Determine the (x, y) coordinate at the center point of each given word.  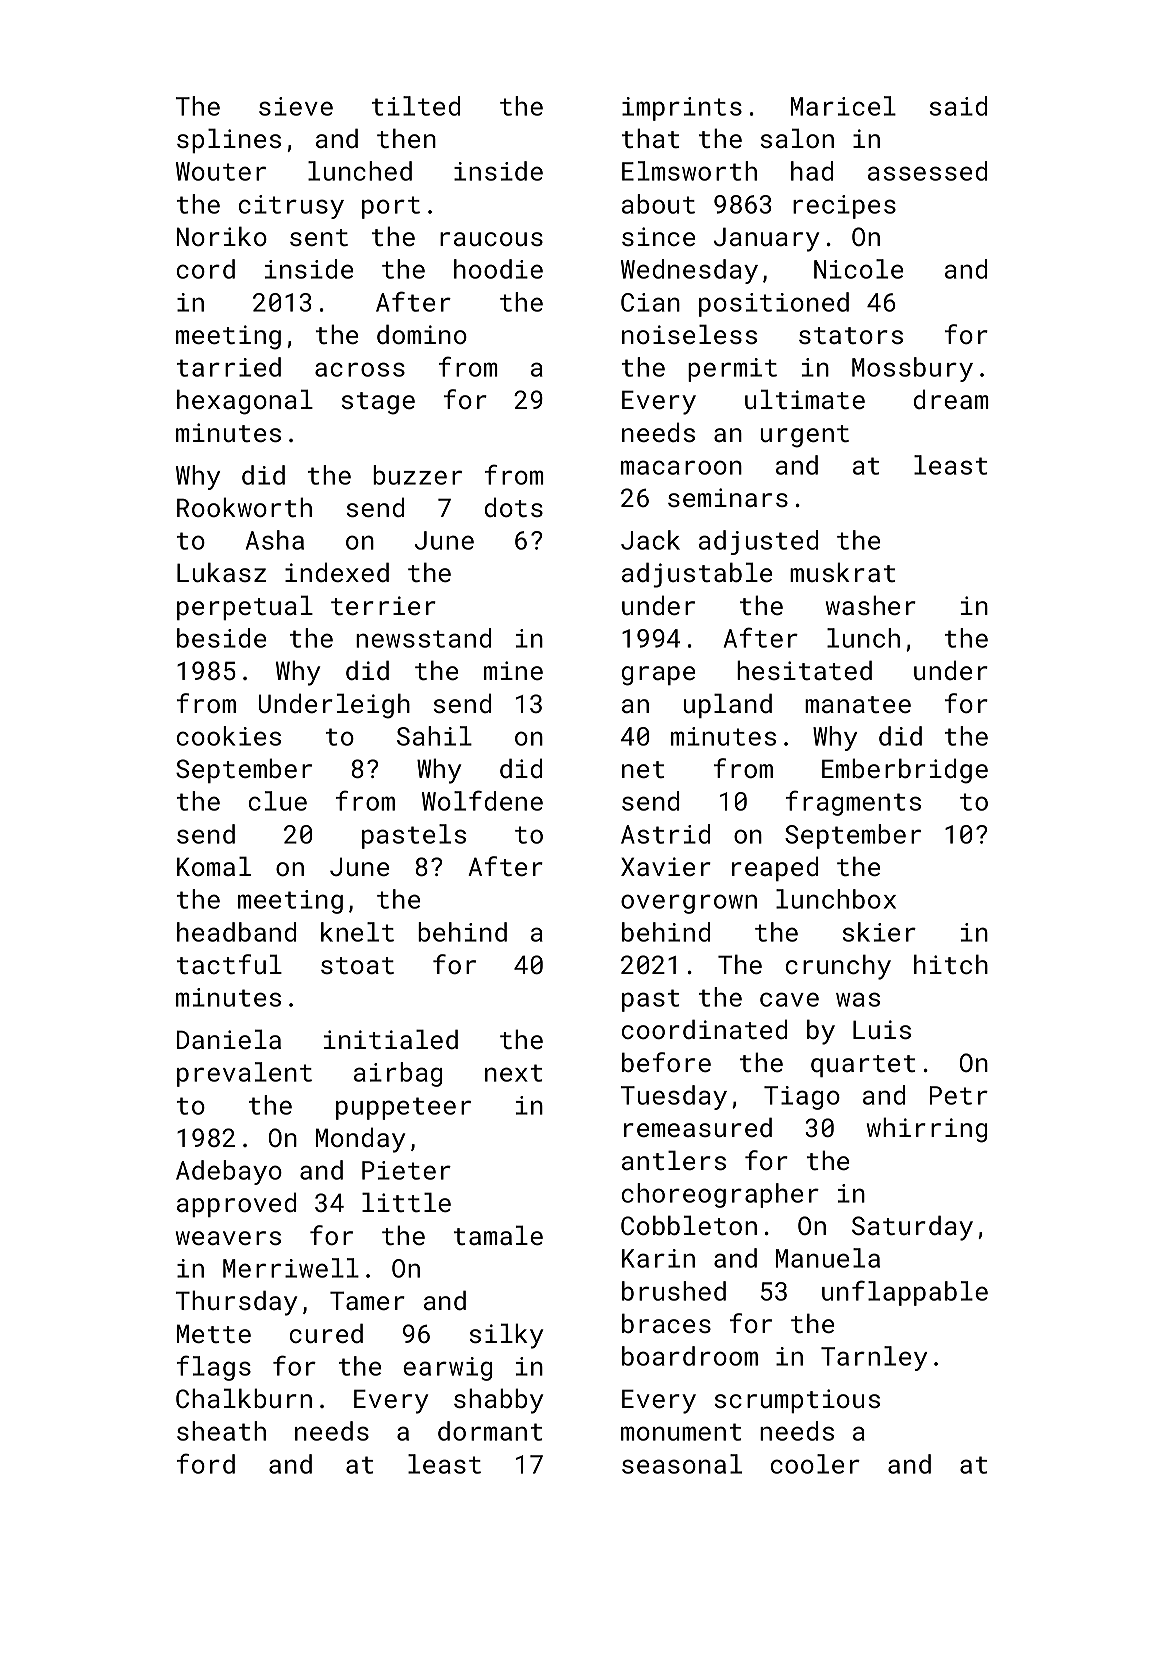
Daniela (229, 1039)
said (958, 106)
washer (871, 605)
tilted (416, 106)
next (513, 1073)
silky (506, 1336)
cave (789, 999)
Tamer (367, 1300)
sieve (296, 106)
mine (513, 670)
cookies (229, 736)
